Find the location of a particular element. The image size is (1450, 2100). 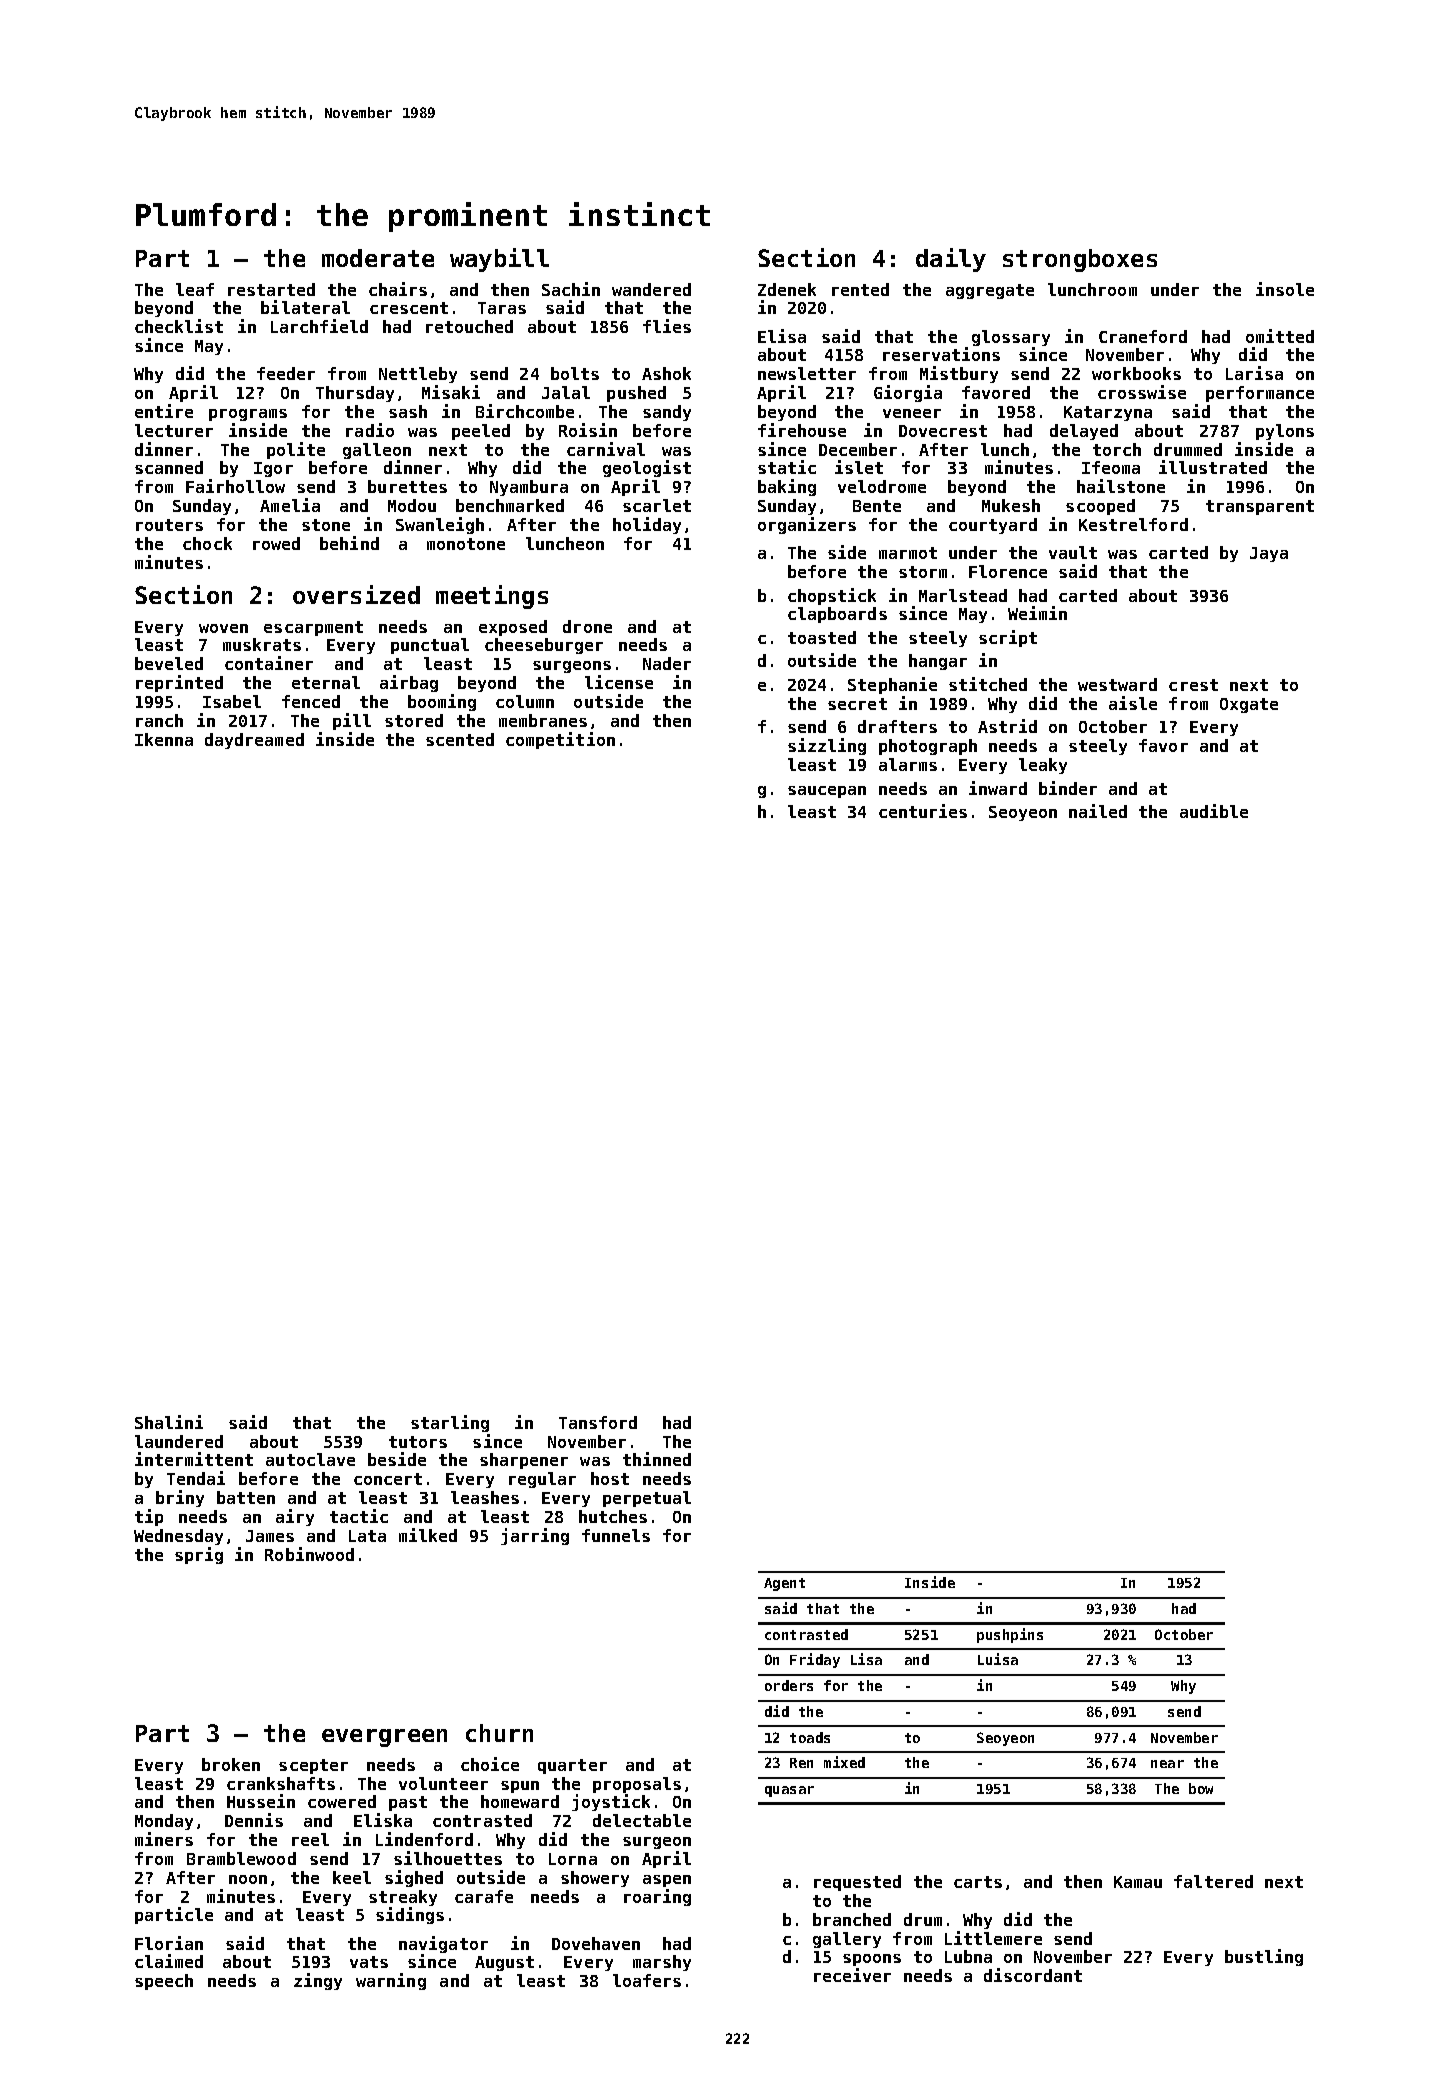

keel is located at coordinates (352, 1877).
